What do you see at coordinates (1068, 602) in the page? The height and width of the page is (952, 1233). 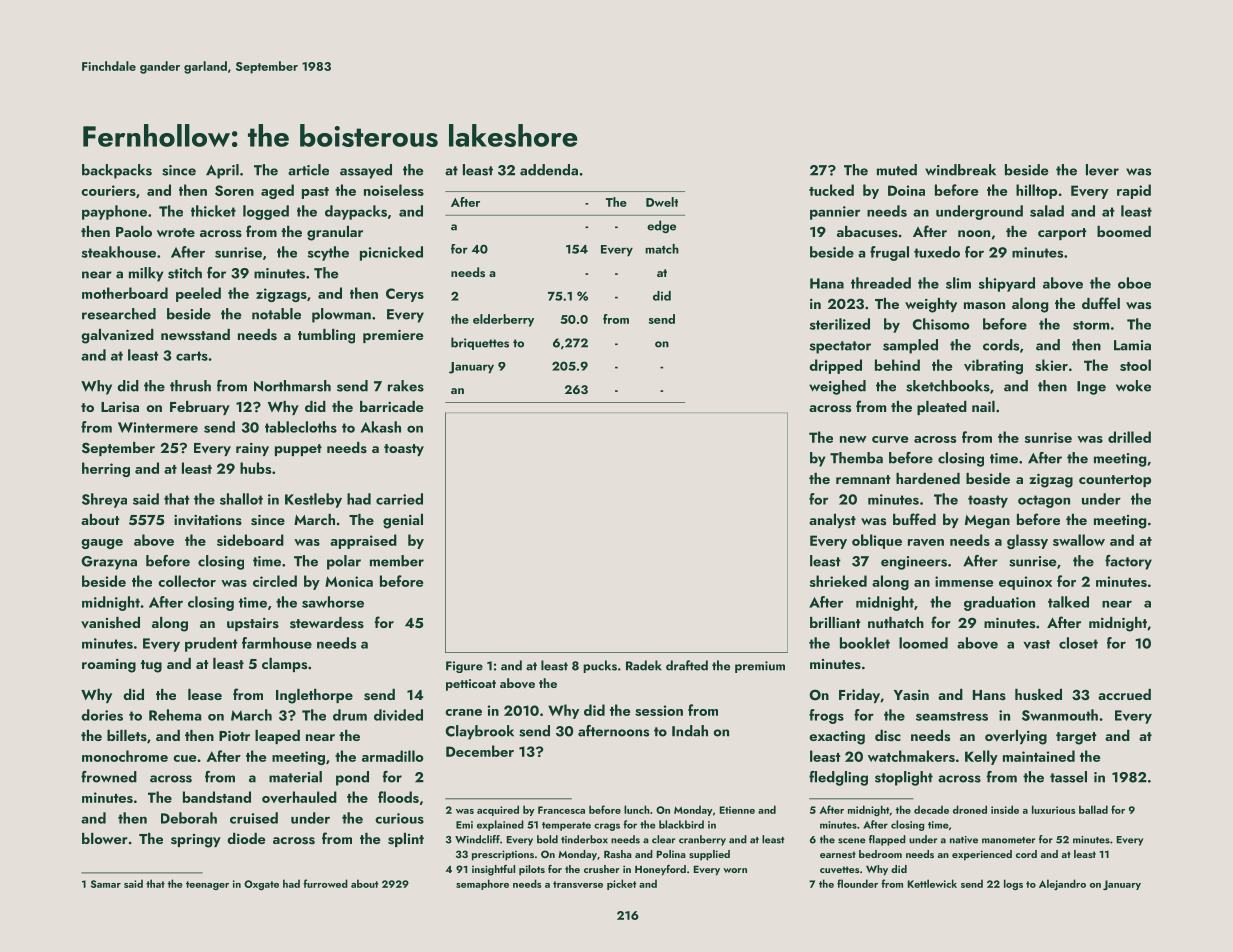 I see `talked` at bounding box center [1068, 602].
